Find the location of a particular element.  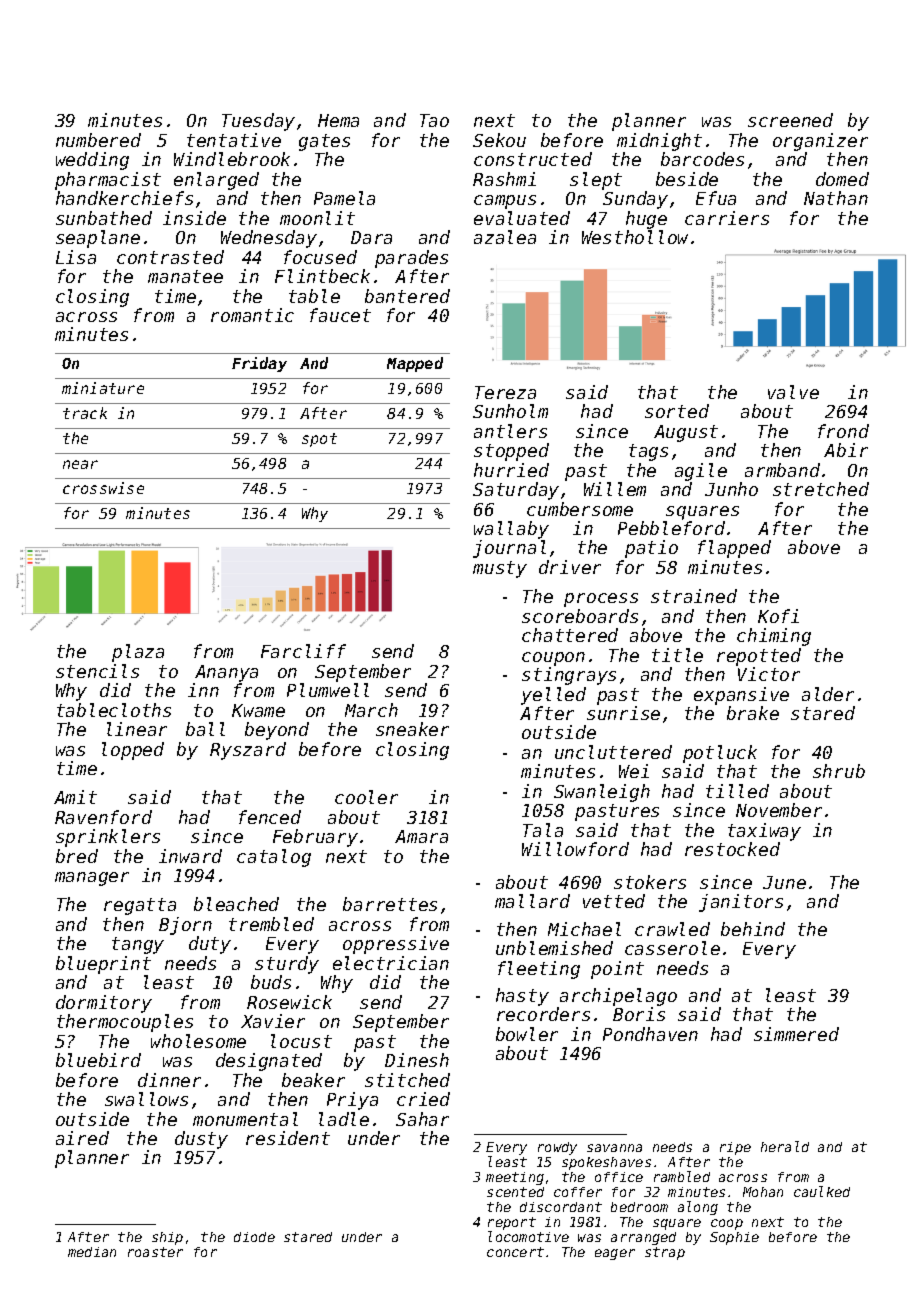

Abir is located at coordinates (846, 450).
